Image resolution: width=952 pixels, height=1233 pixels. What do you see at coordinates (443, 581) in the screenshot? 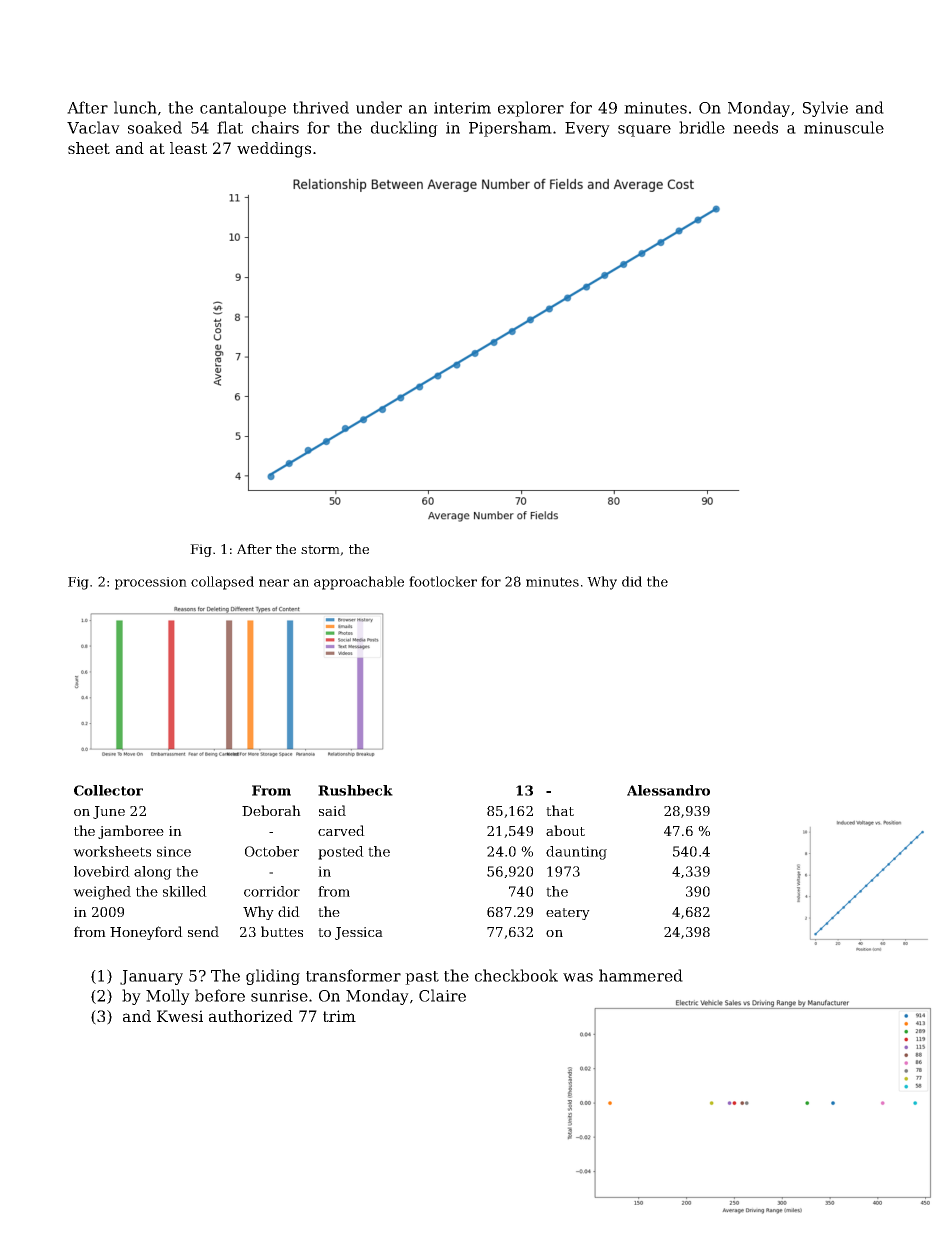
I see `footlocker` at bounding box center [443, 581].
